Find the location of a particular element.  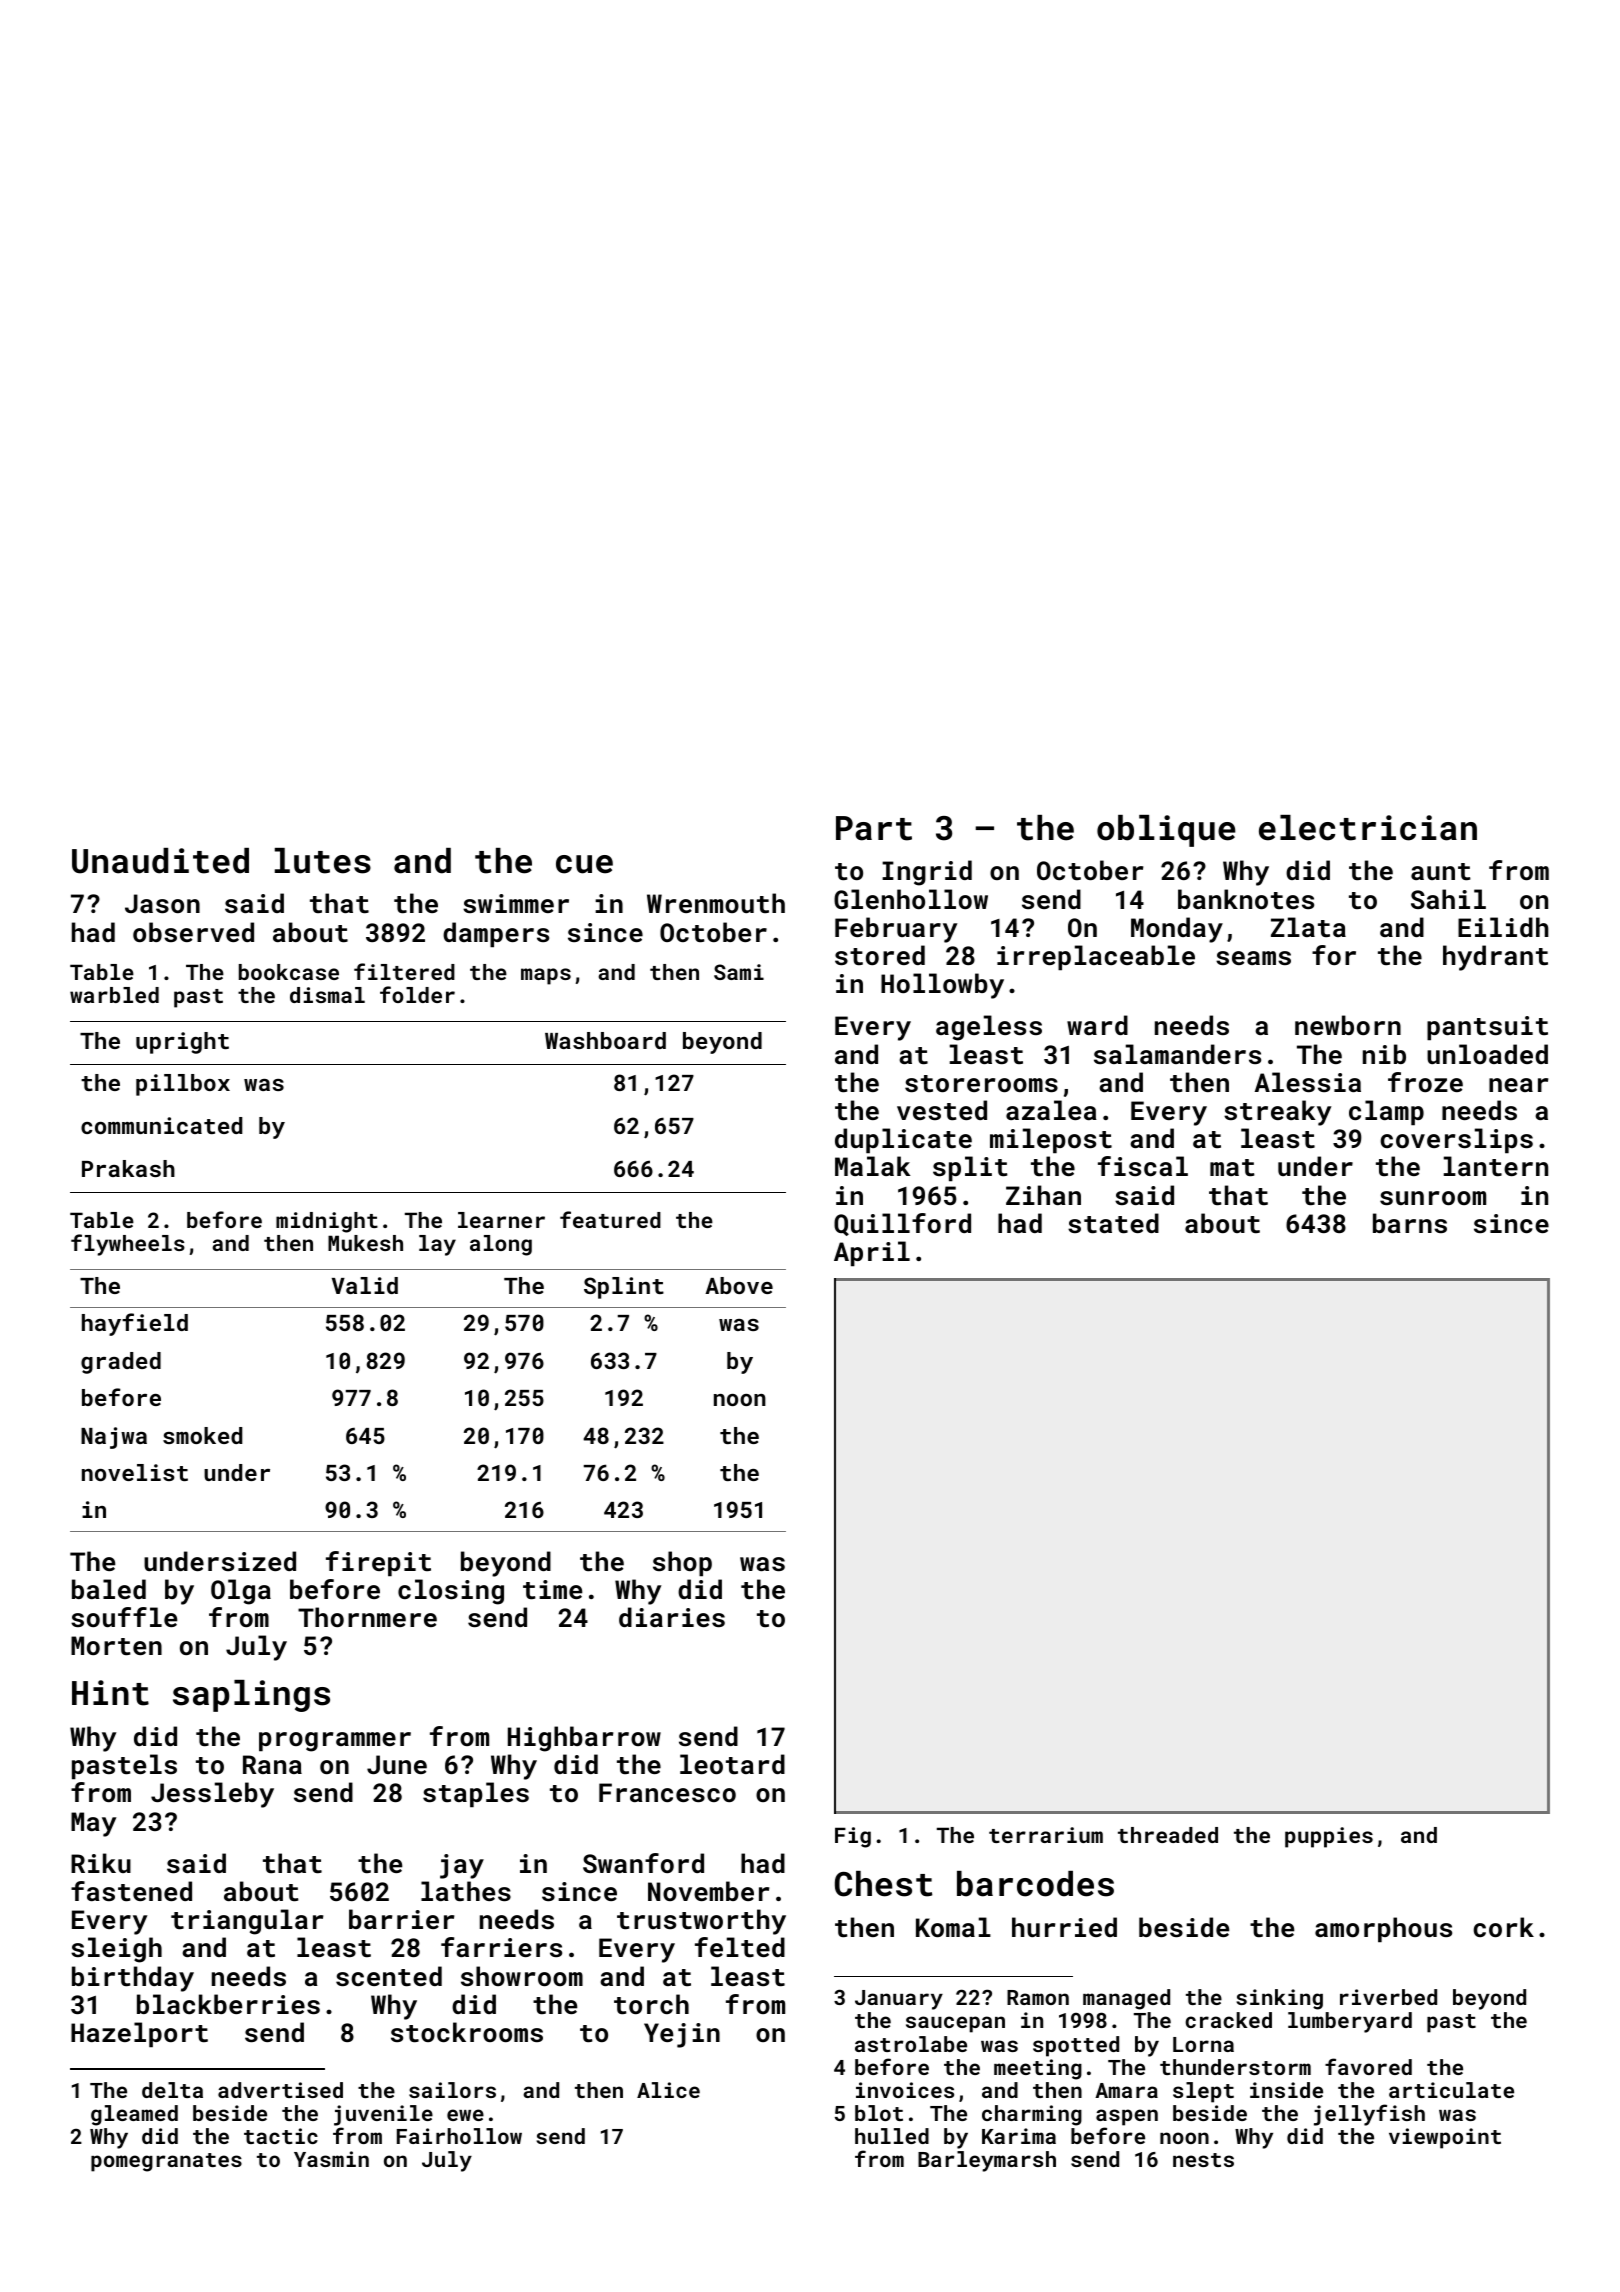

Francesco is located at coordinates (667, 1793).
